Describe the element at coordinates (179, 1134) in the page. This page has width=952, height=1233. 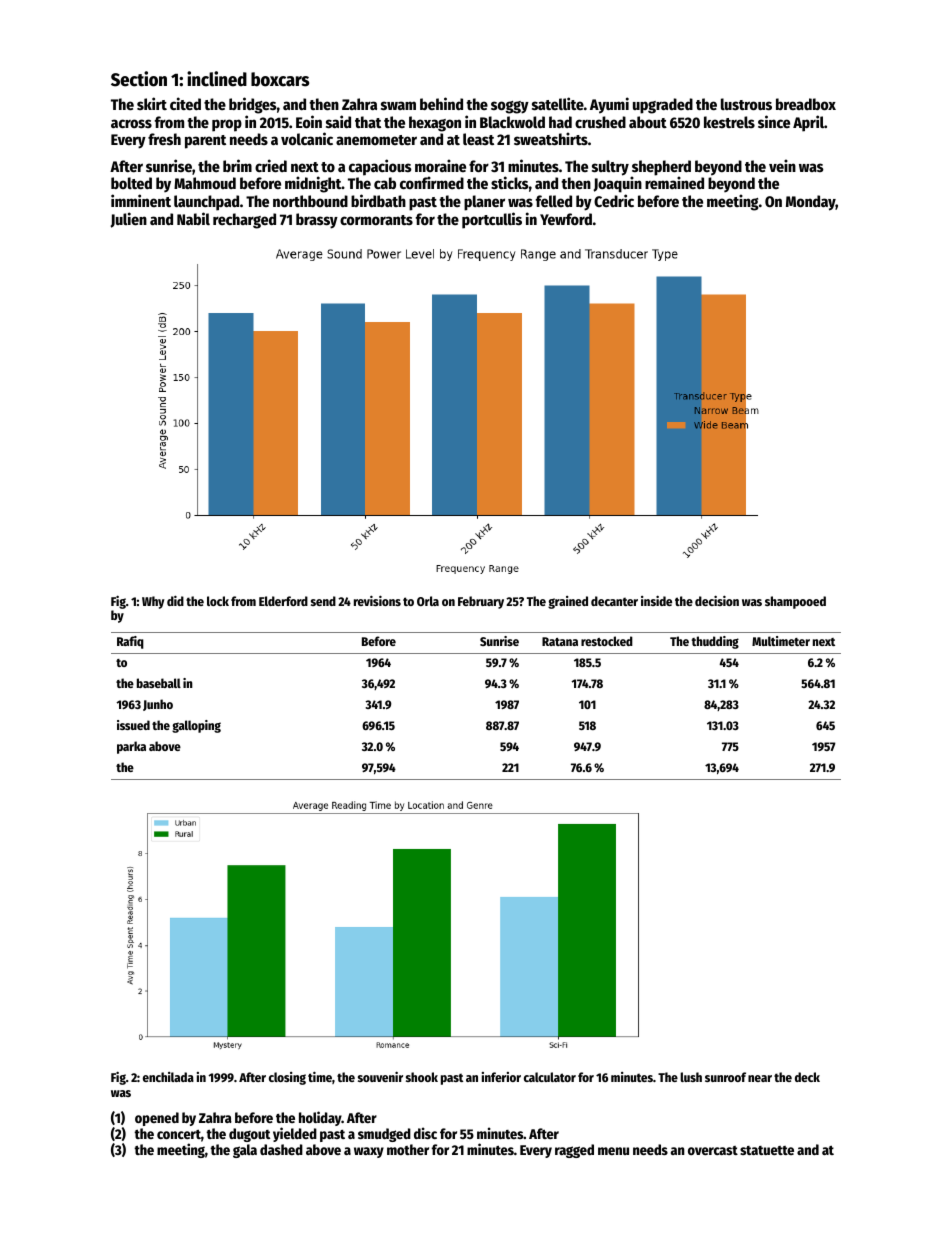
I see `concert` at that location.
